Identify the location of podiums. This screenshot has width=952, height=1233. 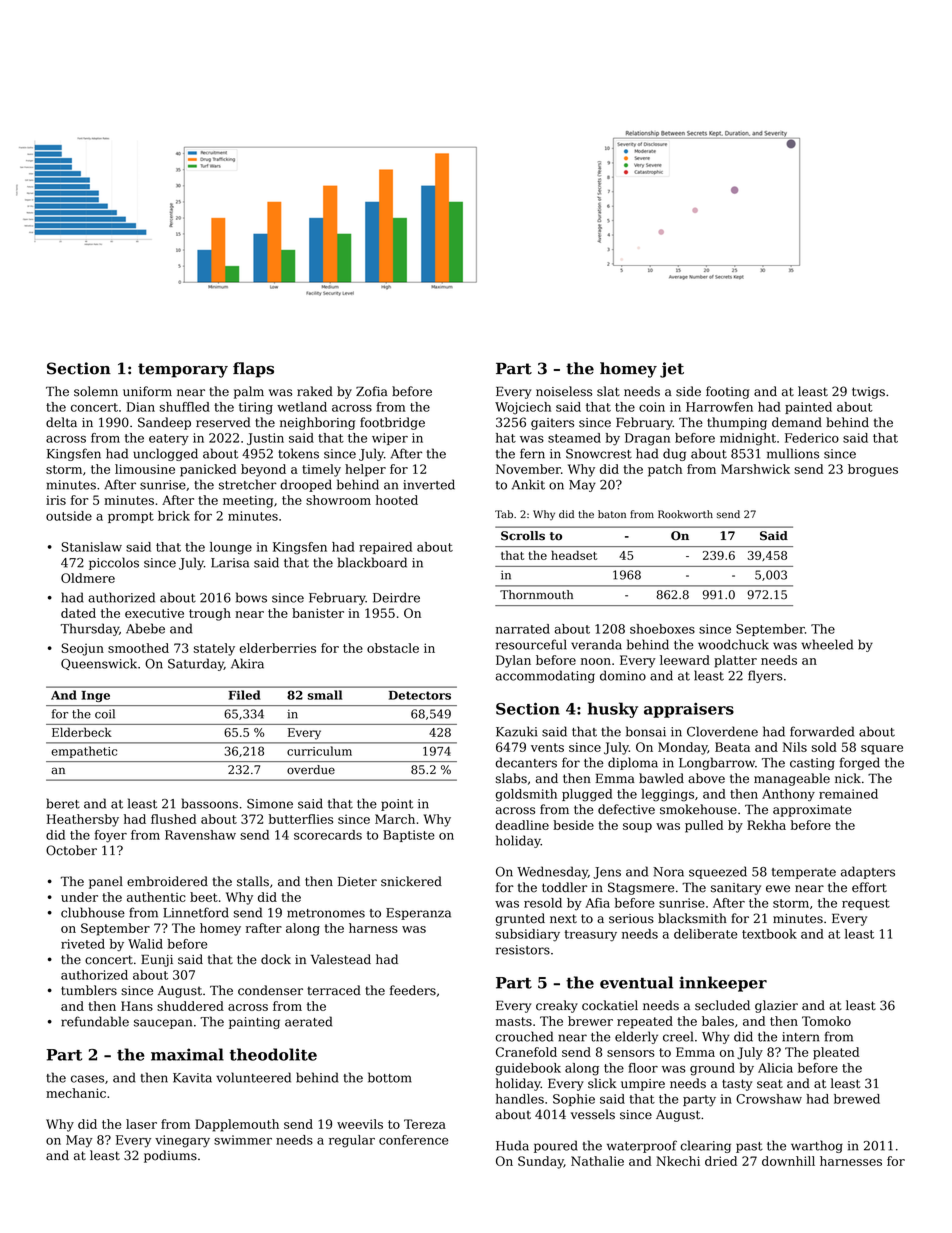
(170, 1156).
